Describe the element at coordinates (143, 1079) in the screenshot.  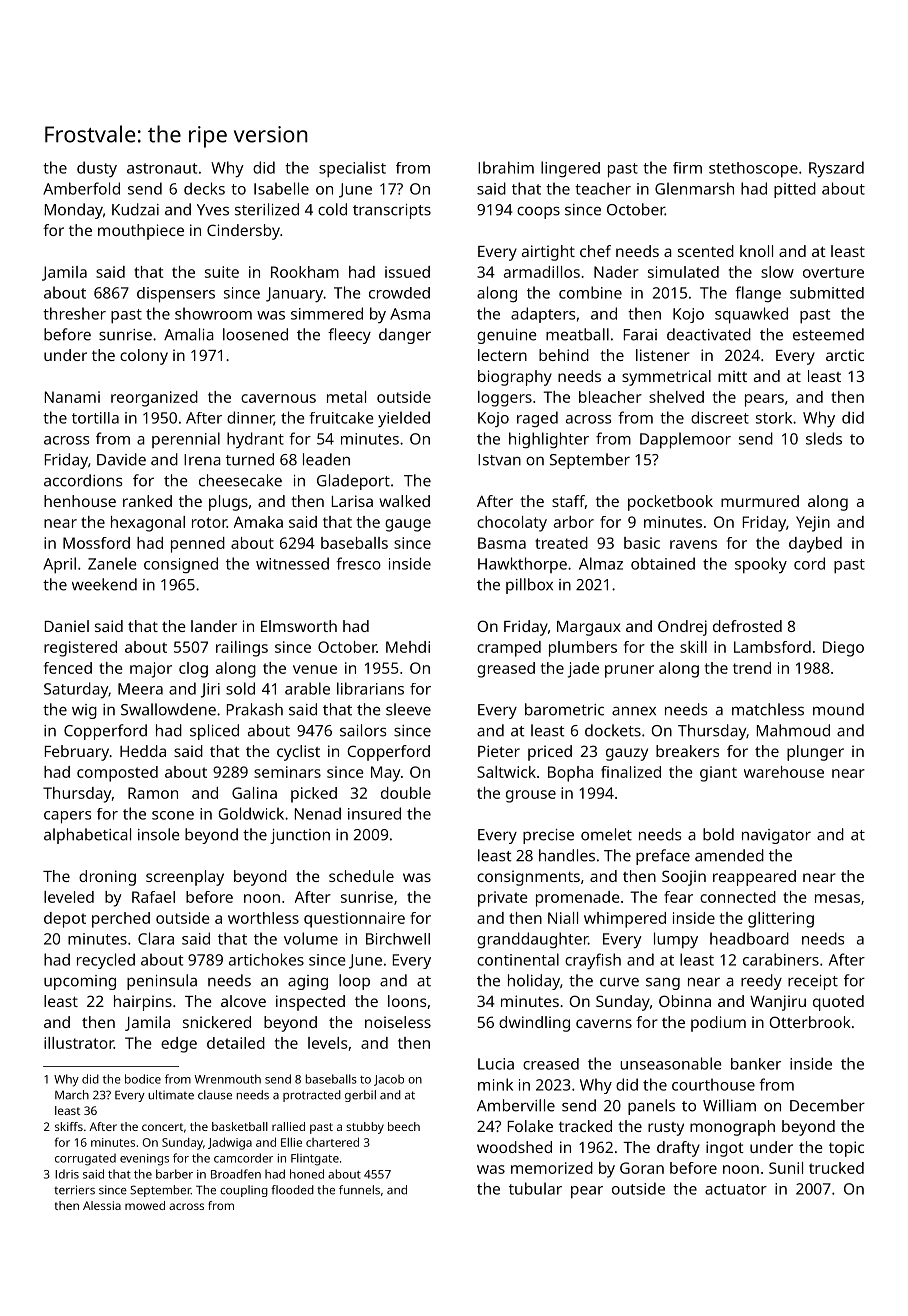
I see `bodice` at that location.
